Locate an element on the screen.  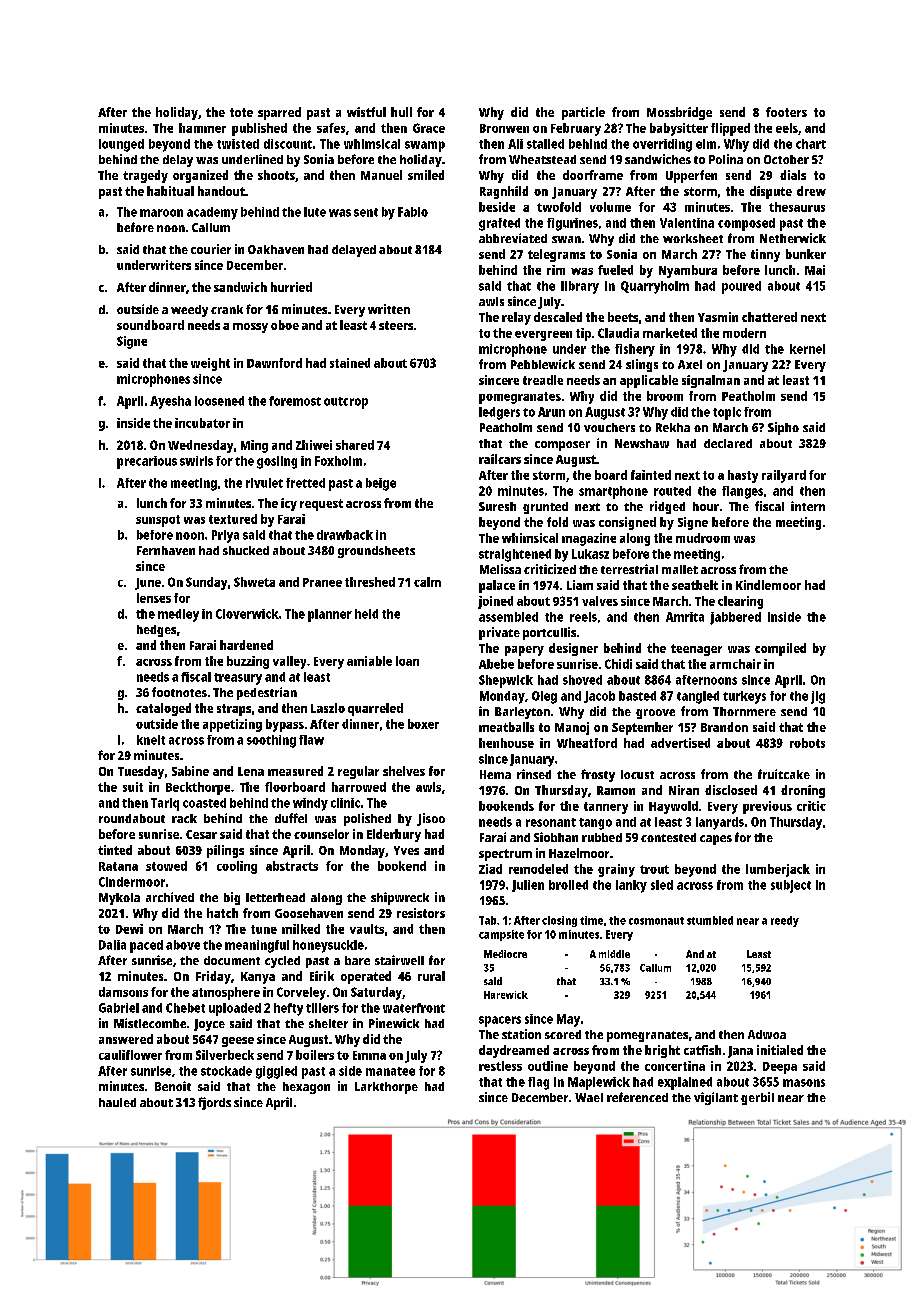
flaw is located at coordinates (311, 740).
